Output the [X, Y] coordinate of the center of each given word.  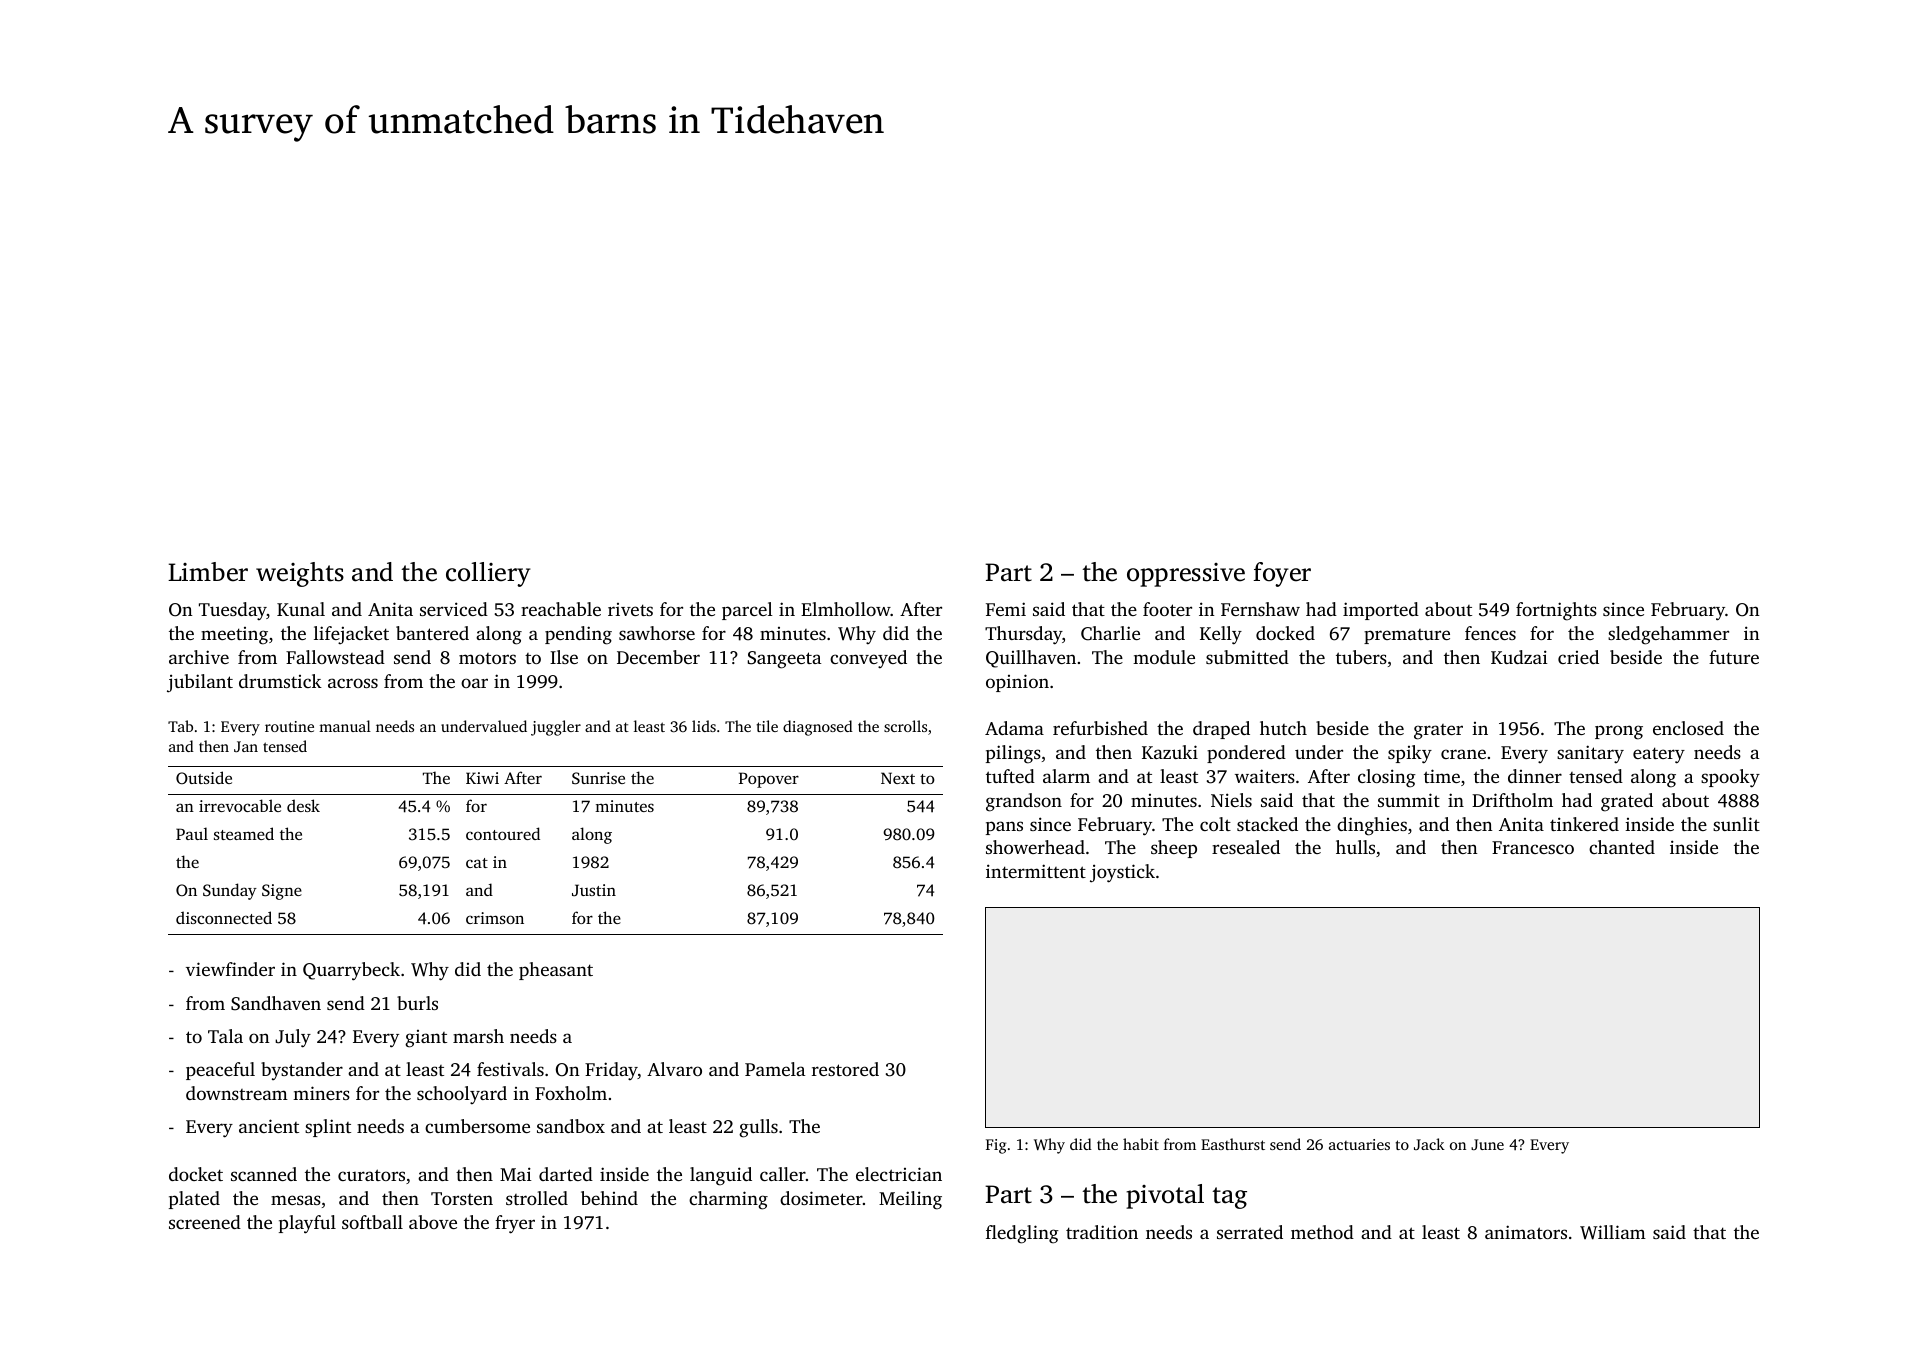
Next [898, 778]
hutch [1283, 728]
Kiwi [482, 778]
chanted [1622, 847]
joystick [1122, 873]
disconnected [224, 917]
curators [371, 1175]
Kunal [301, 609]
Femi [1006, 609]
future [1734, 657]
